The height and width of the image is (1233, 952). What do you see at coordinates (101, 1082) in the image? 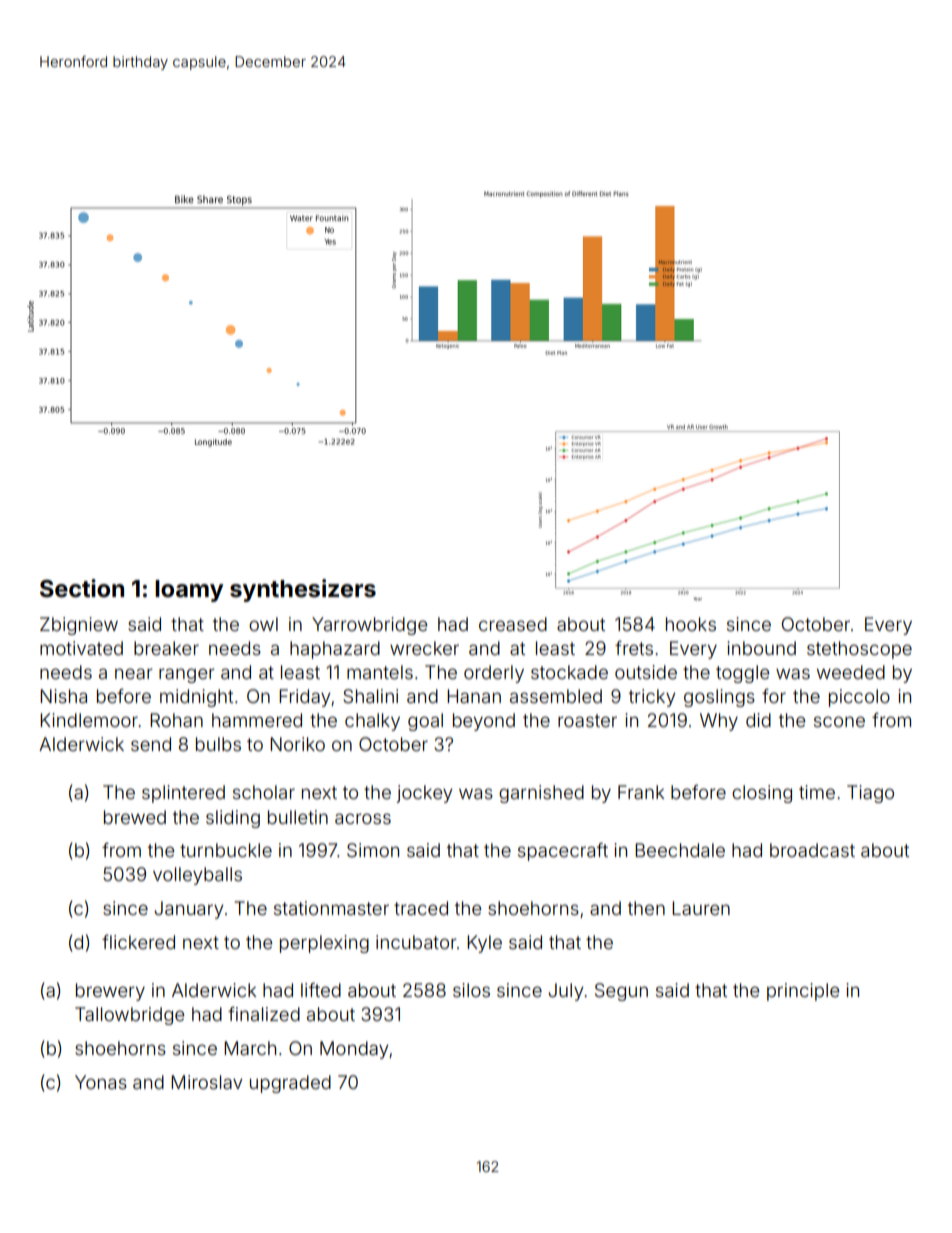
I see `Yonas` at bounding box center [101, 1082].
